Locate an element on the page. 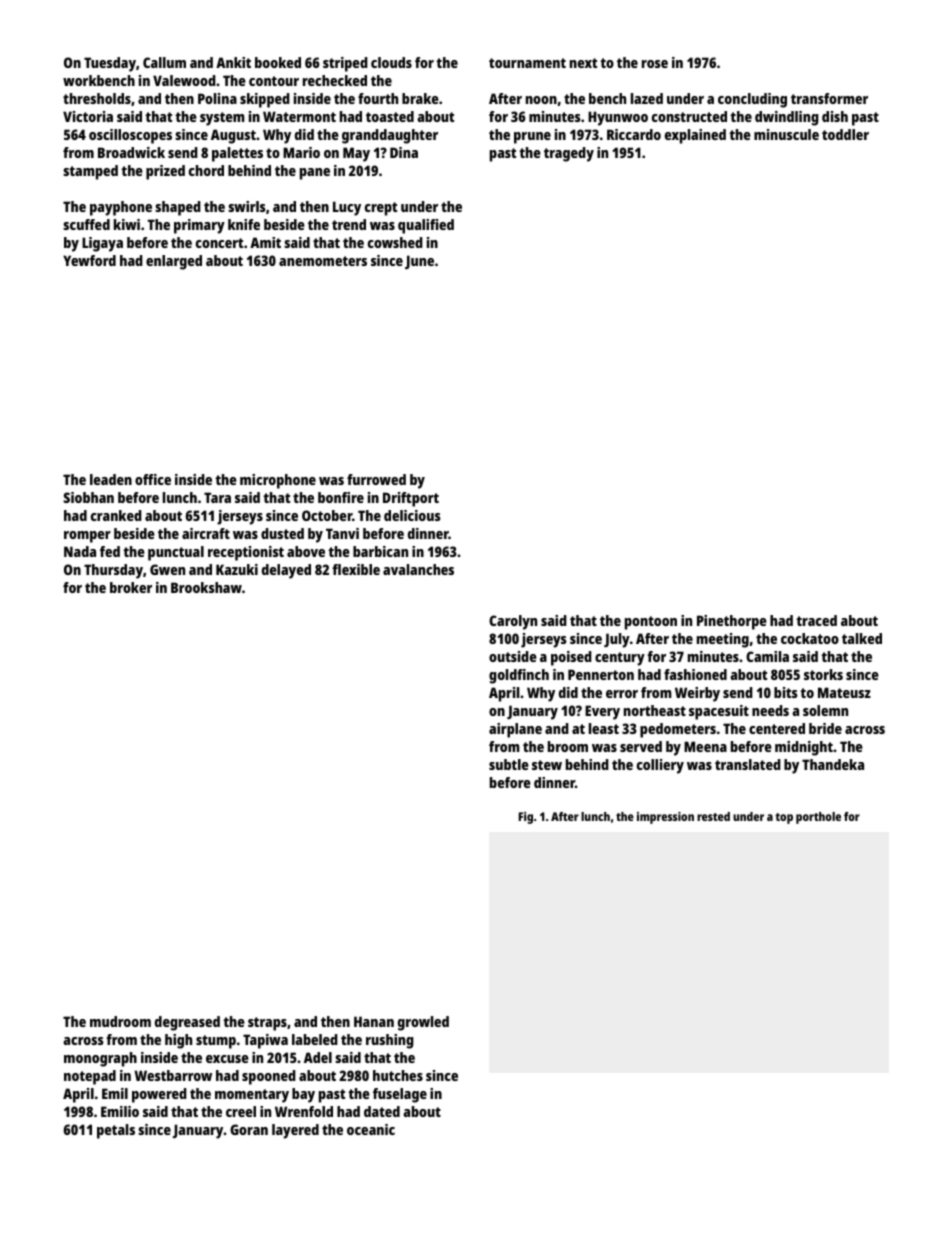  Tara is located at coordinates (217, 497).
